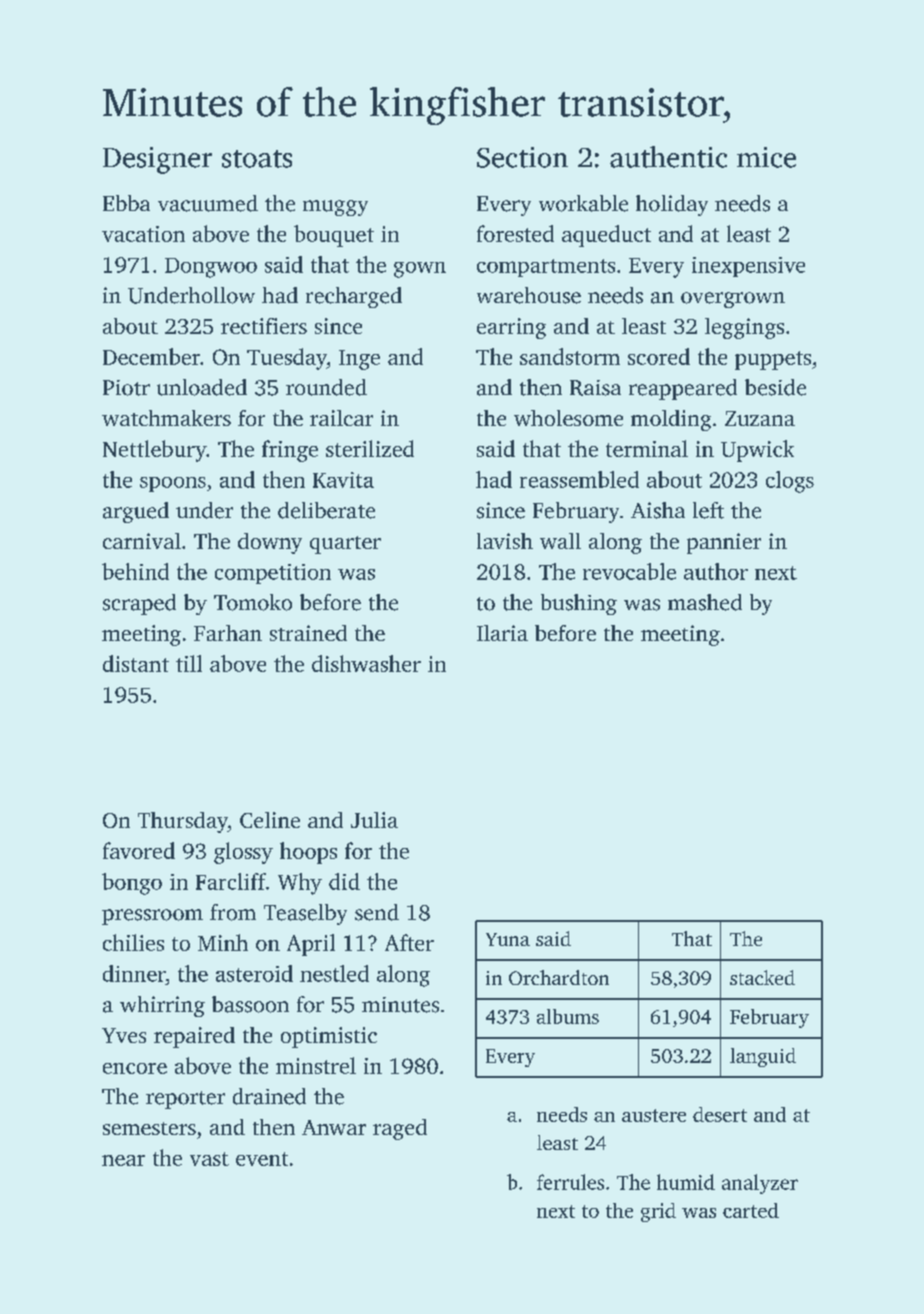 The image size is (924, 1314). Describe the element at coordinates (135, 571) in the screenshot. I see `behind` at that location.
